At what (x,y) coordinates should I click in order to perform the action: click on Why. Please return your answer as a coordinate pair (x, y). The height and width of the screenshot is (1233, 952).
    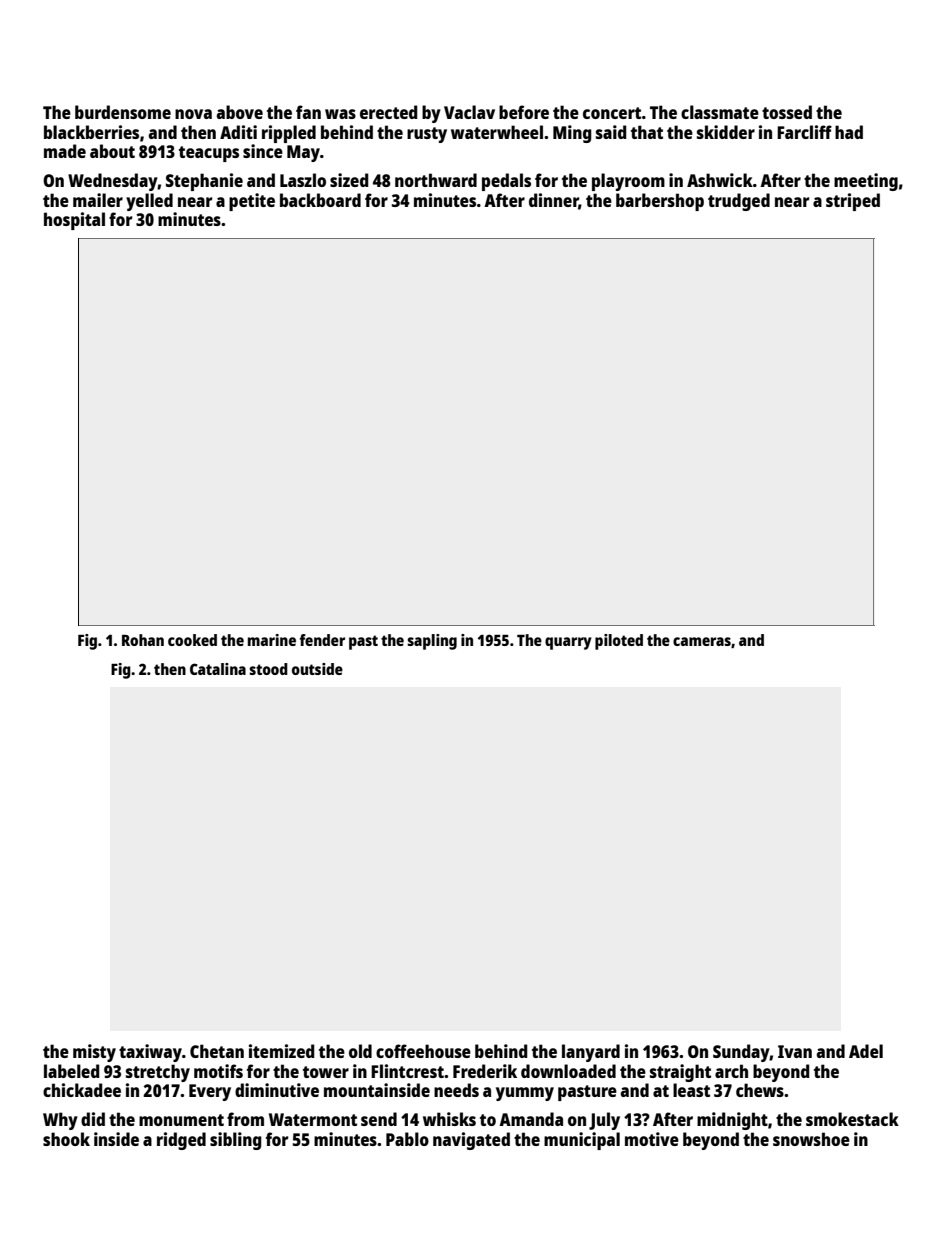
    Looking at the image, I should click on (60, 1121).
